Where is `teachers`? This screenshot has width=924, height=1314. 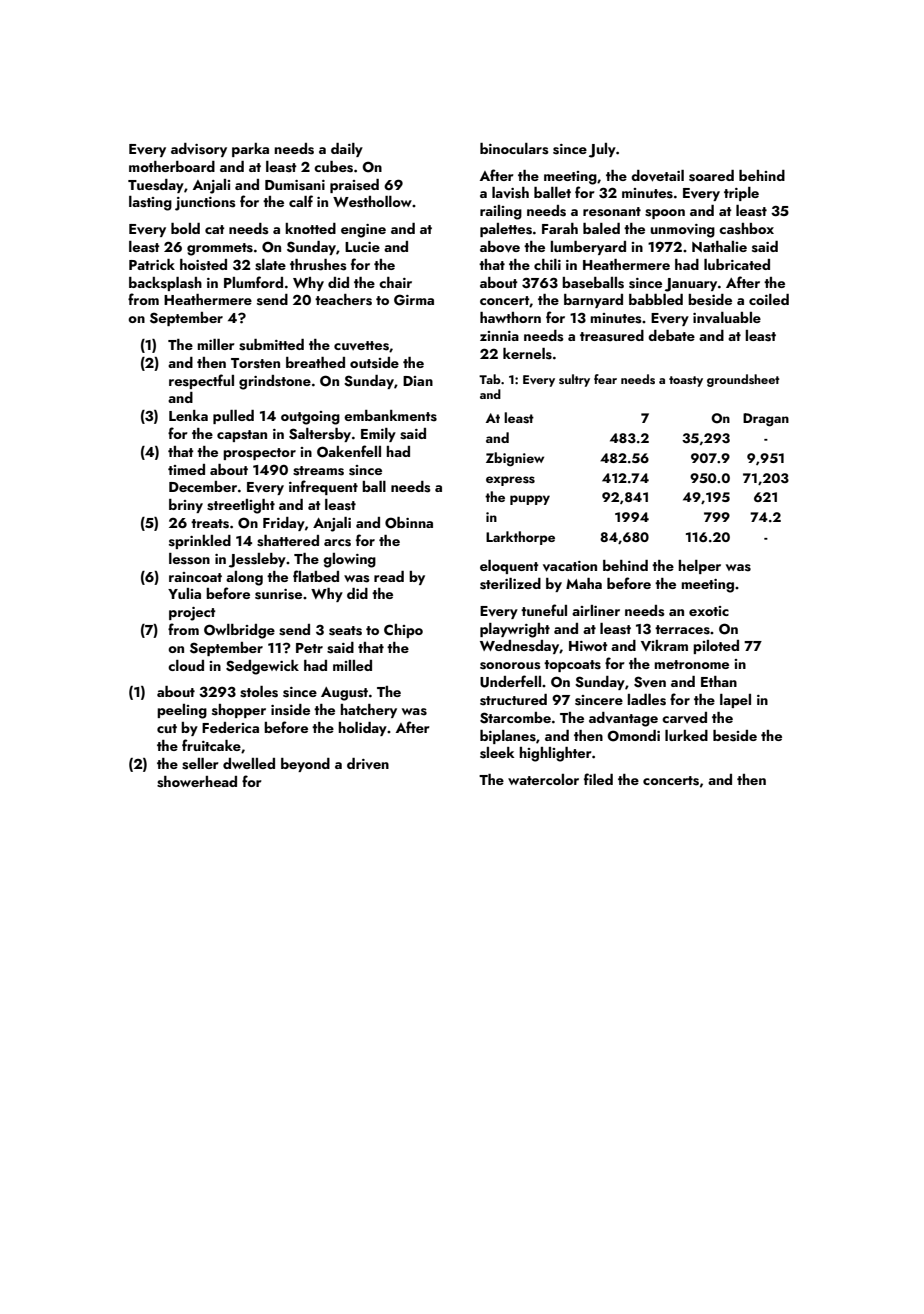 teachers is located at coordinates (343, 300).
